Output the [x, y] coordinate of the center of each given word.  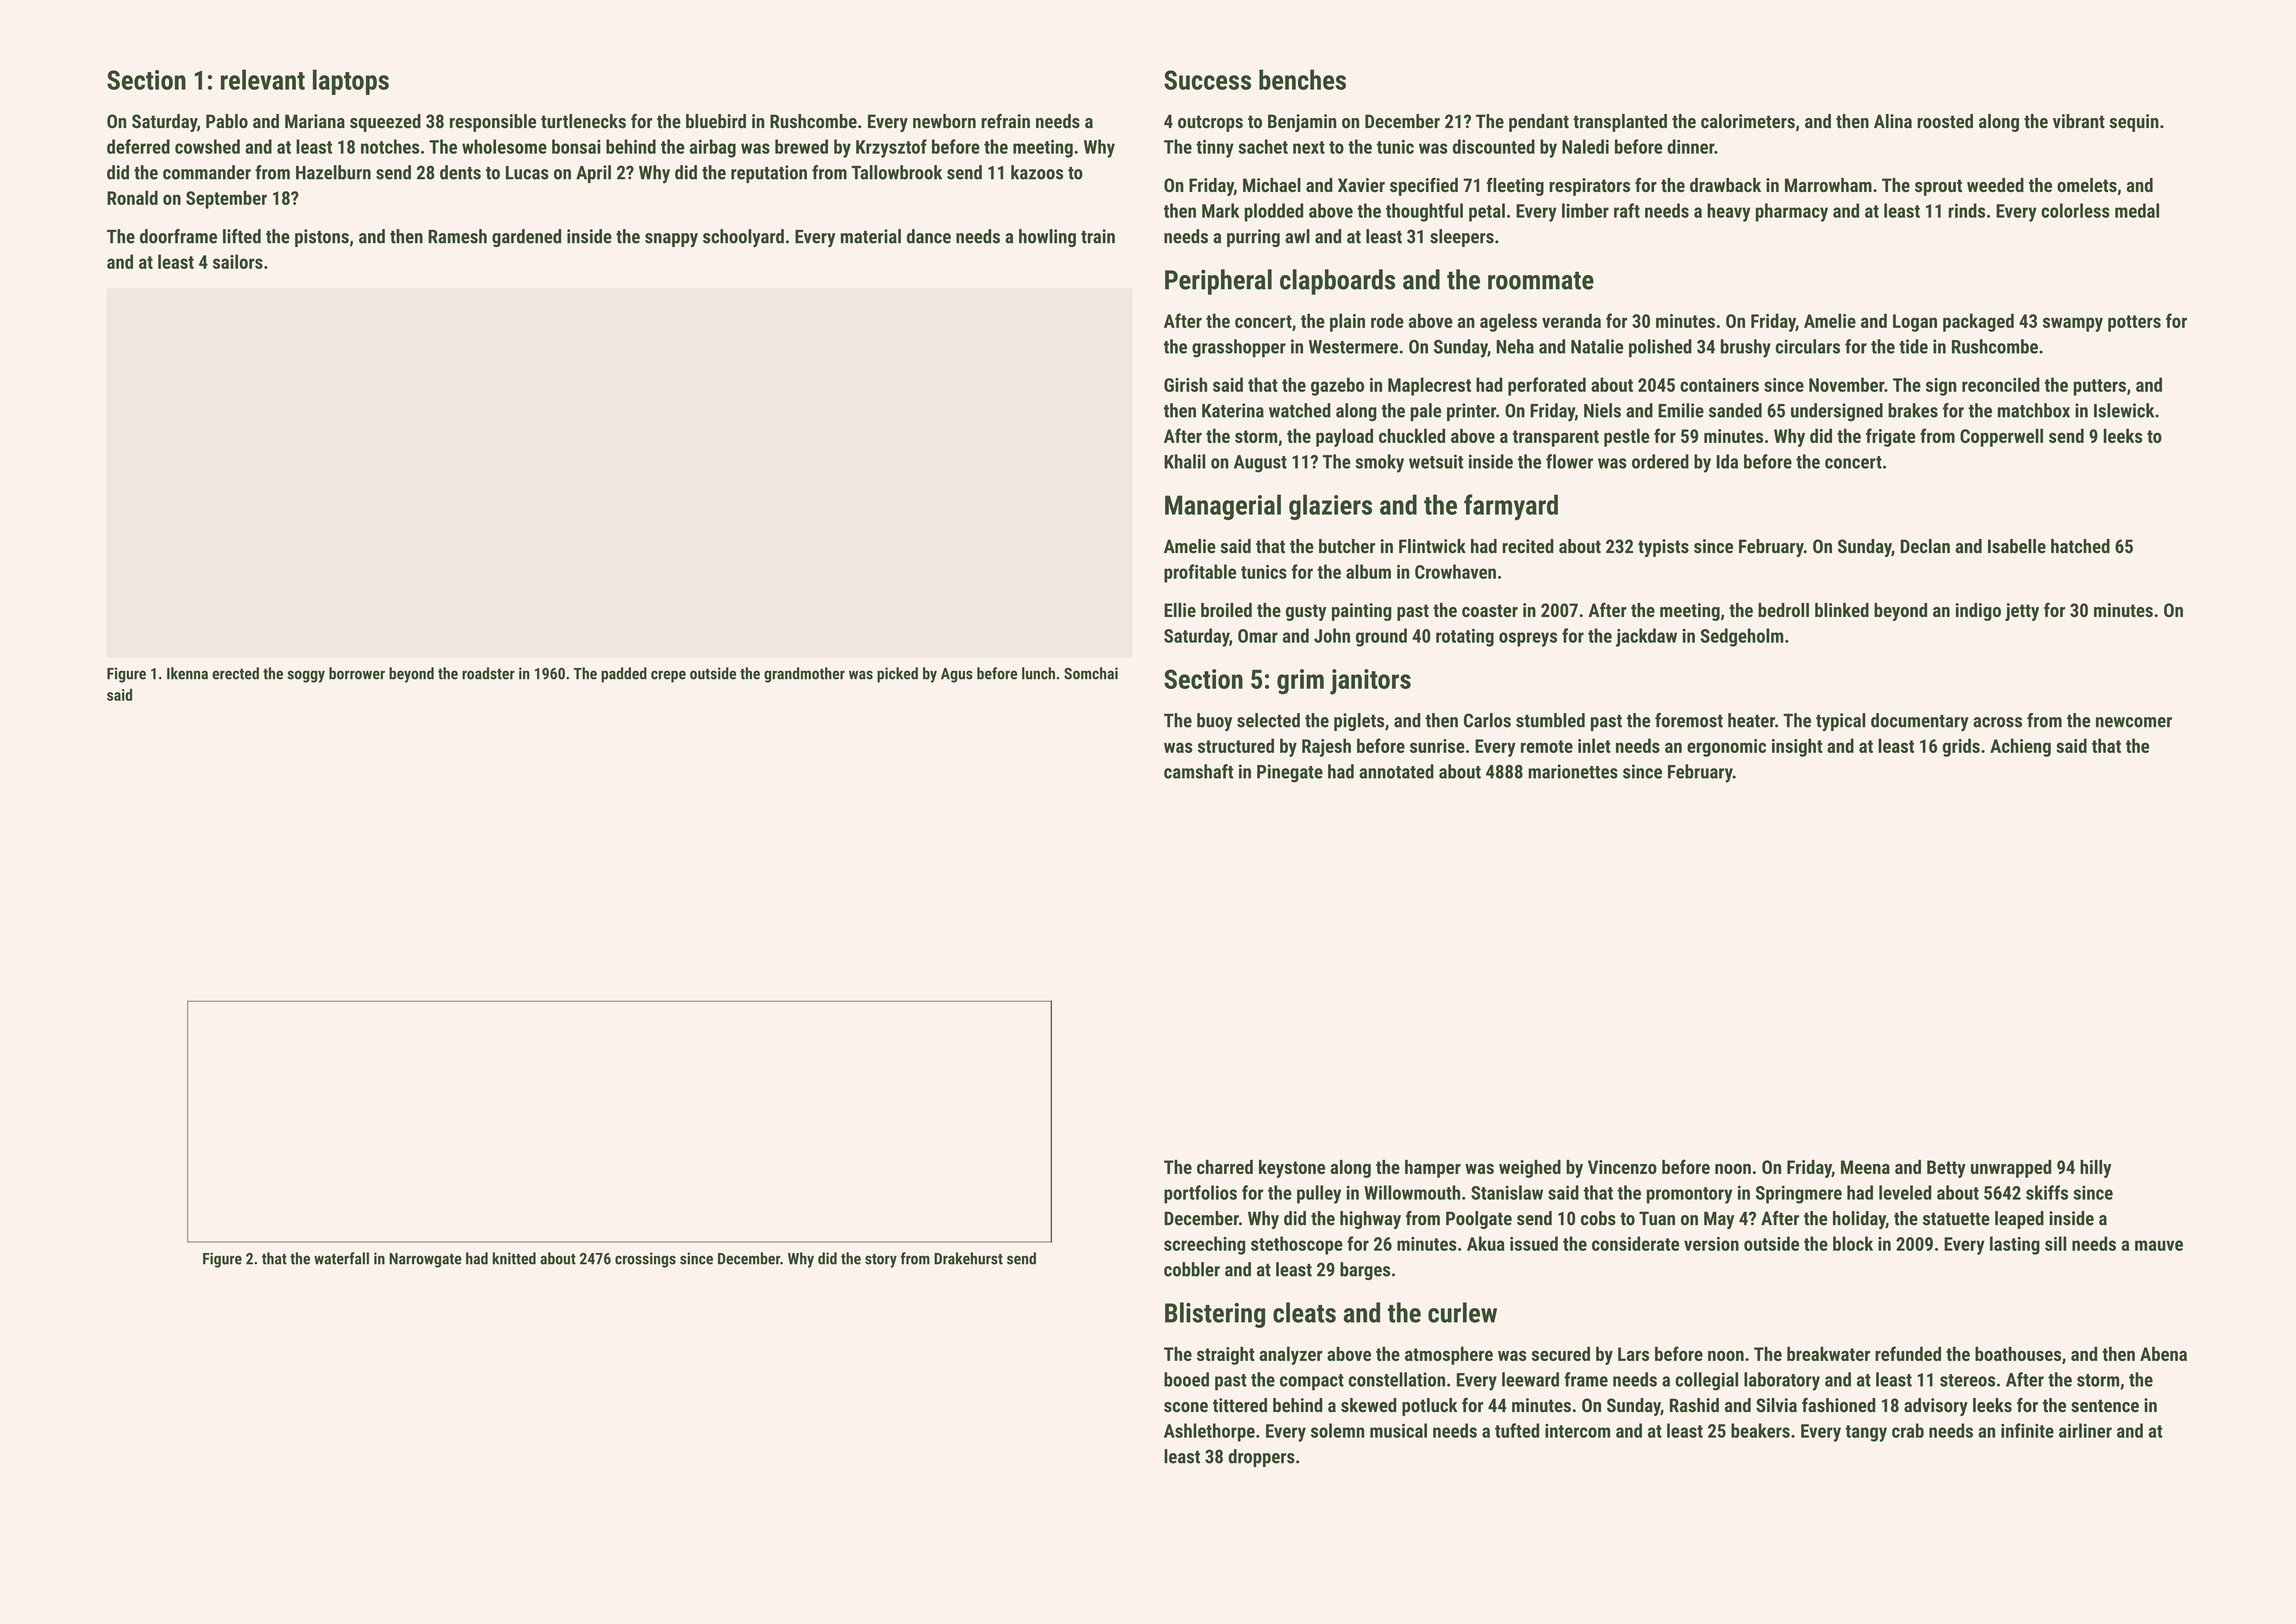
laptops [351, 82]
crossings [645, 1260]
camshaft [1198, 771]
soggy [306, 676]
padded [624, 675]
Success [1207, 80]
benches [1302, 79]
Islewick [2124, 410]
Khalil [1185, 461]
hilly [2095, 1169]
